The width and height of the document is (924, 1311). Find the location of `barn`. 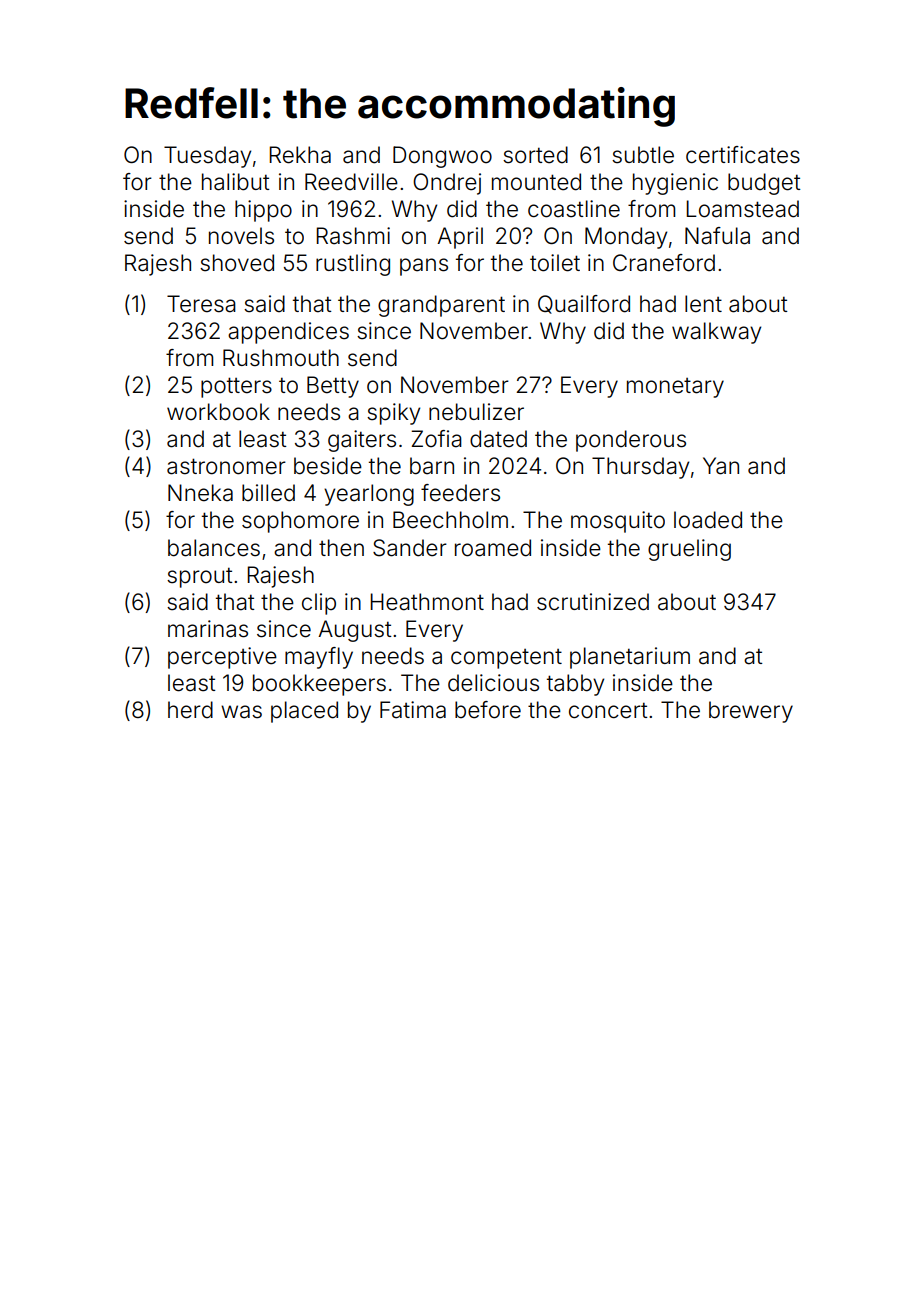

barn is located at coordinates (432, 466).
